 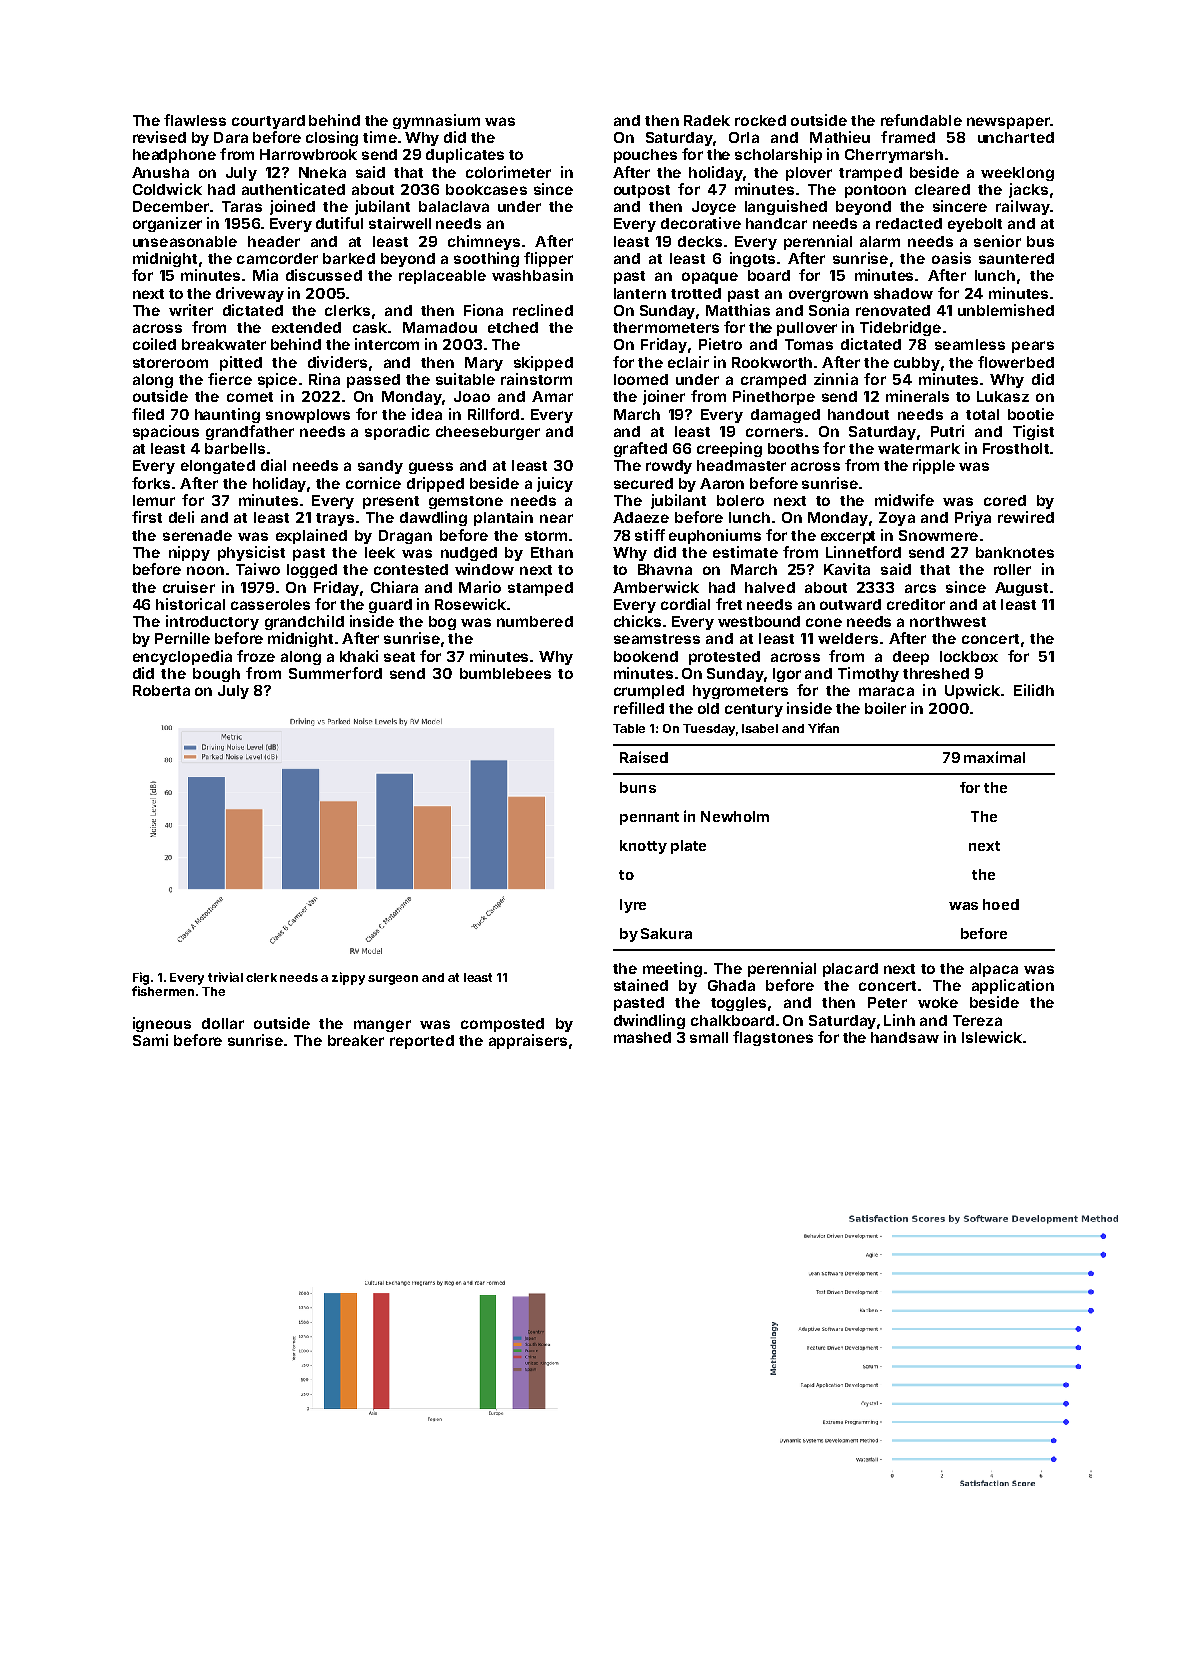 I want to click on breaker, so click(x=356, y=1040).
